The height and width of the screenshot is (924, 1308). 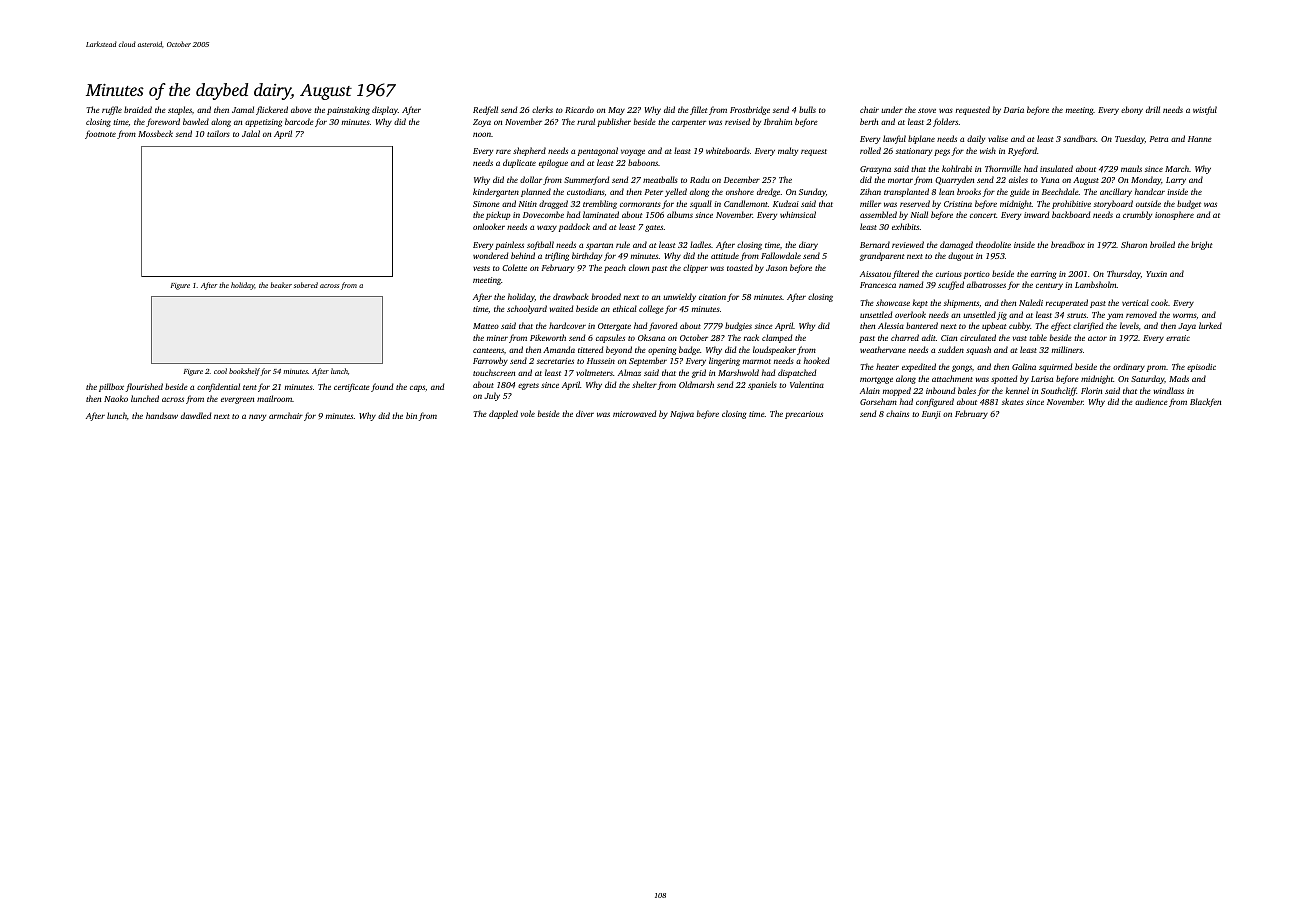 I want to click on wistful, so click(x=1205, y=110).
